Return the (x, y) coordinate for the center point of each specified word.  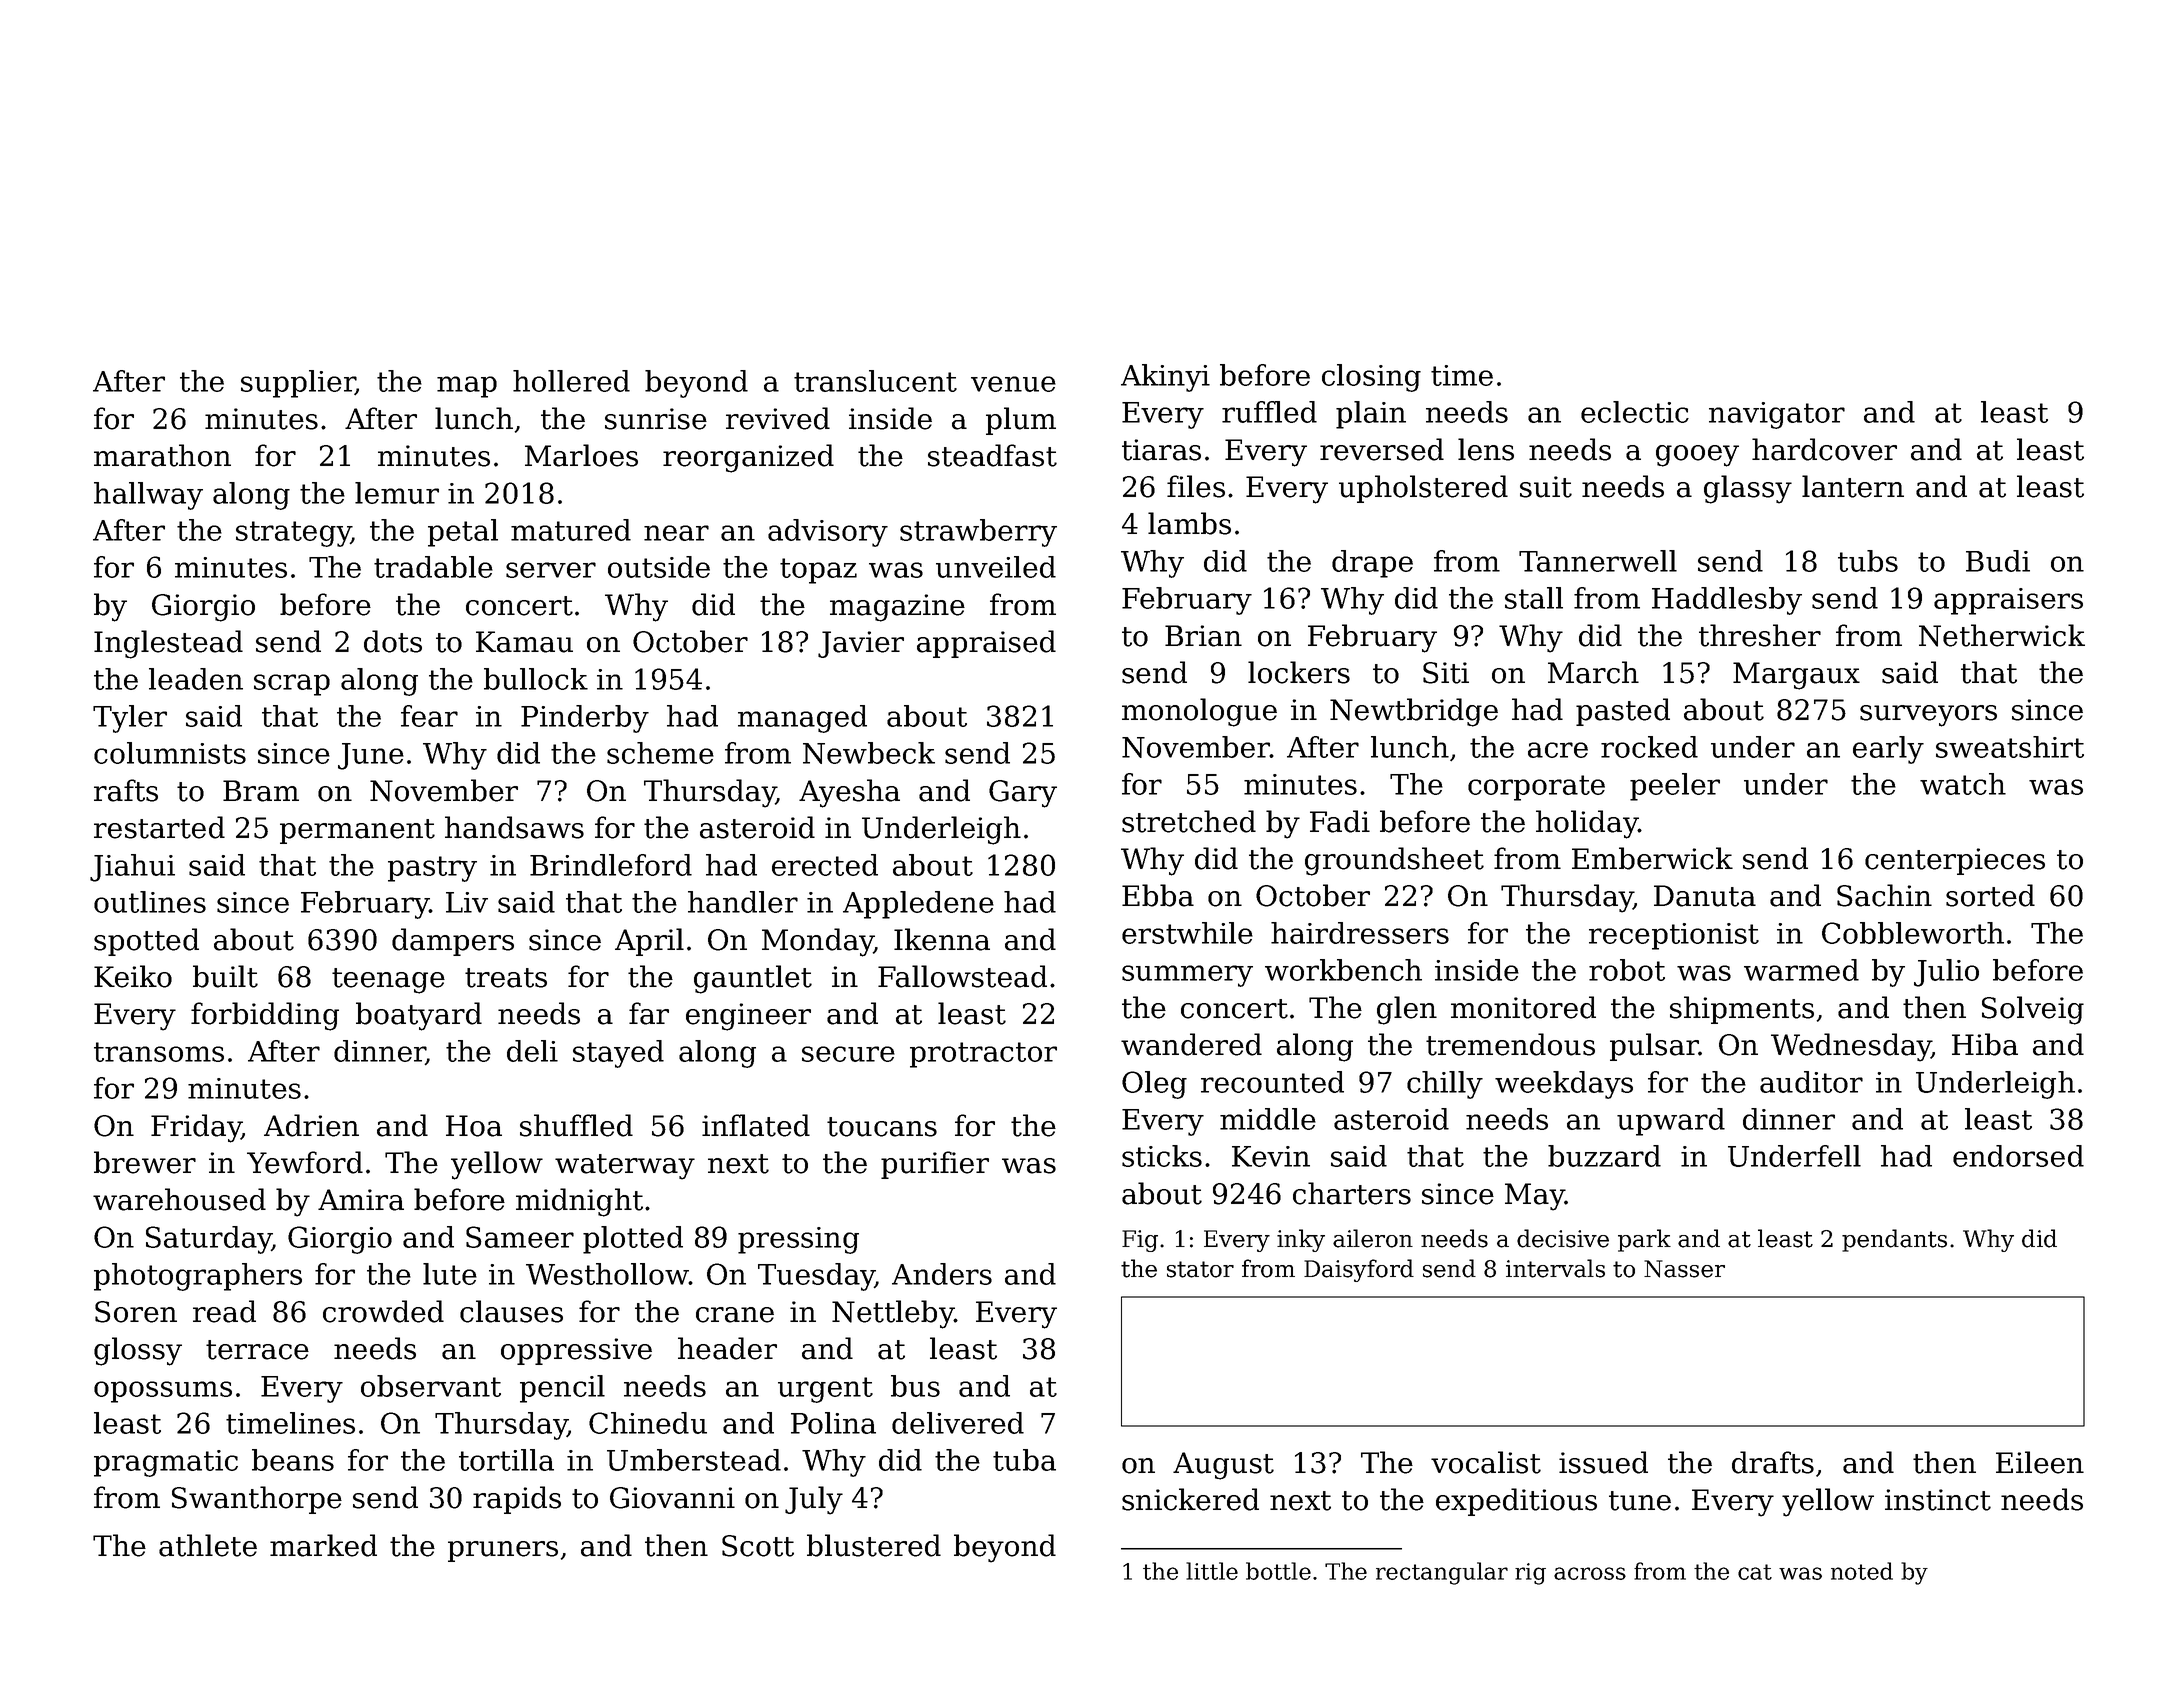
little (1212, 1571)
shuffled (576, 1125)
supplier (298, 384)
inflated (756, 1125)
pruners (503, 1551)
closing (1371, 378)
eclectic (1635, 412)
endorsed (2018, 1156)
